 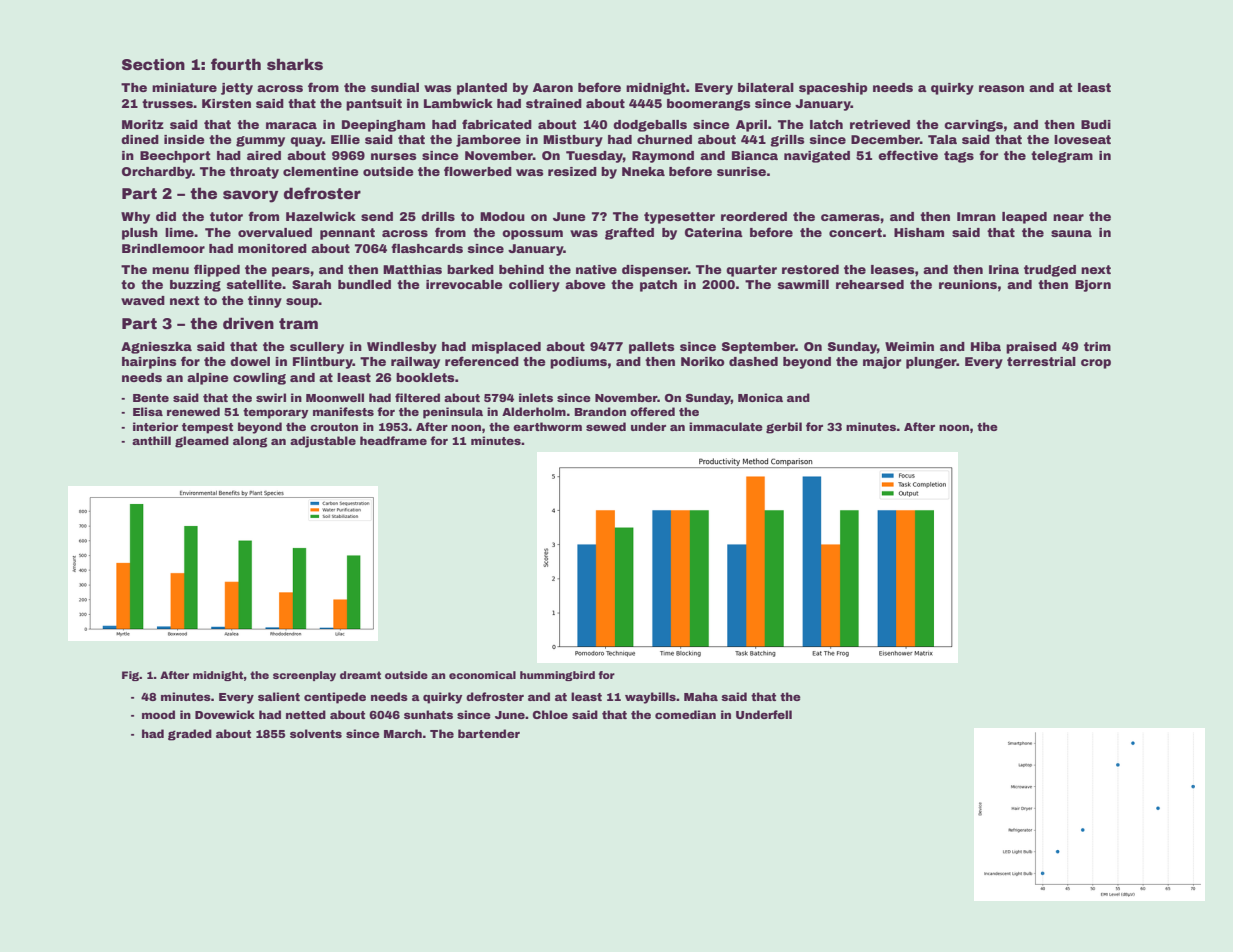 What do you see at coordinates (140, 139) in the screenshot?
I see `dined` at bounding box center [140, 139].
